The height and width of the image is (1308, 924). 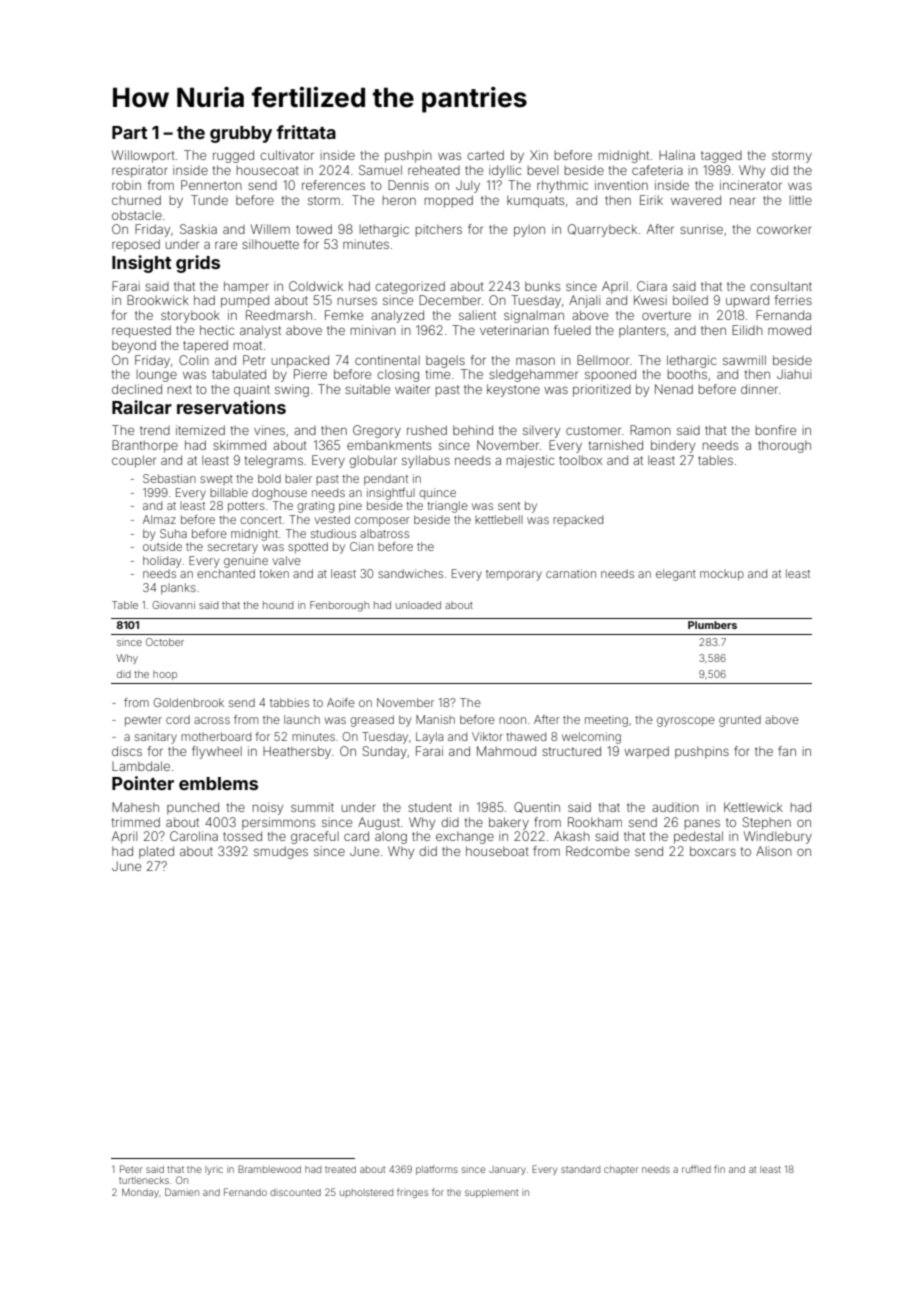 What do you see at coordinates (366, 1193) in the image?
I see `upholstered` at bounding box center [366, 1193].
